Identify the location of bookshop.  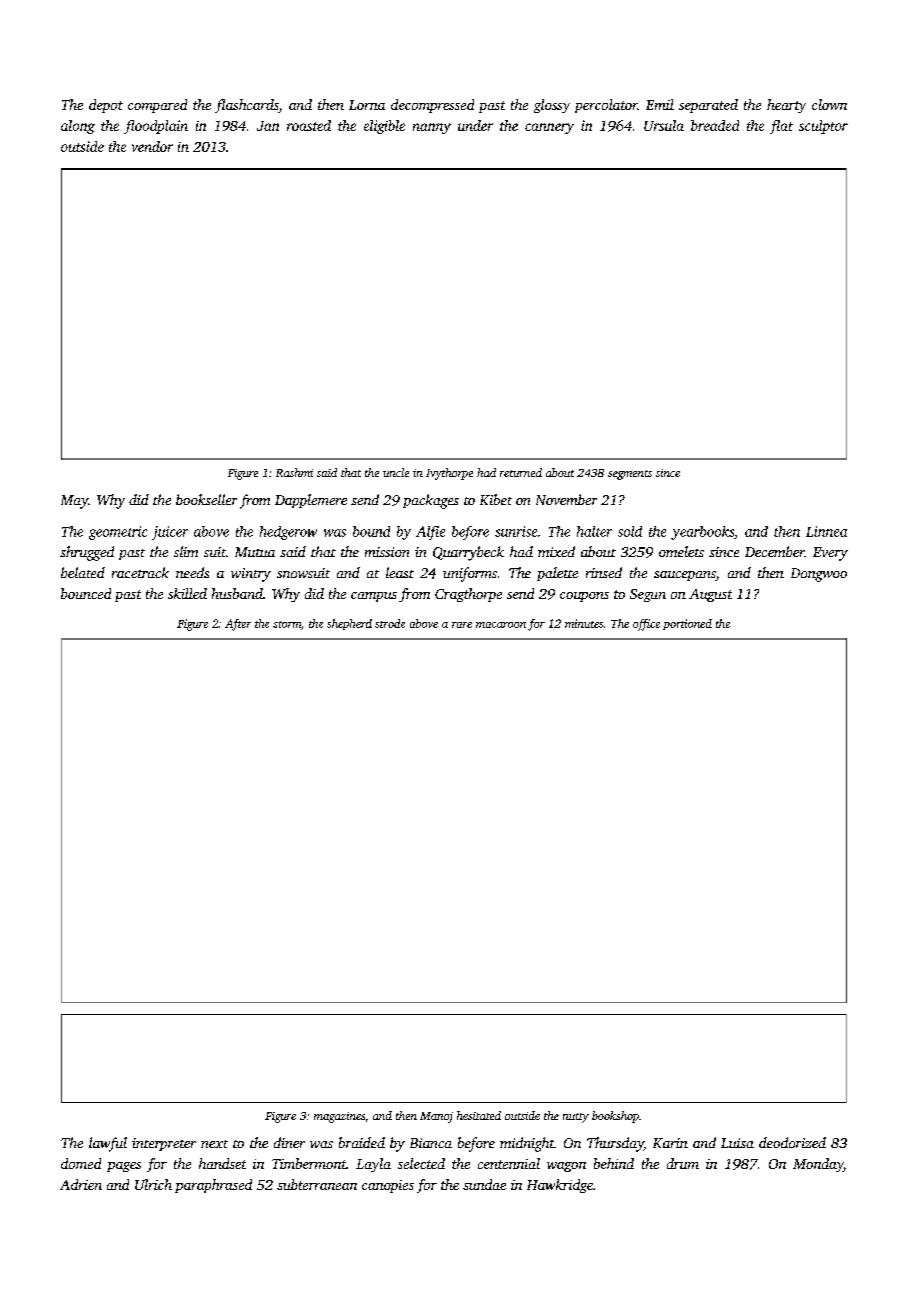
(615, 1117).
